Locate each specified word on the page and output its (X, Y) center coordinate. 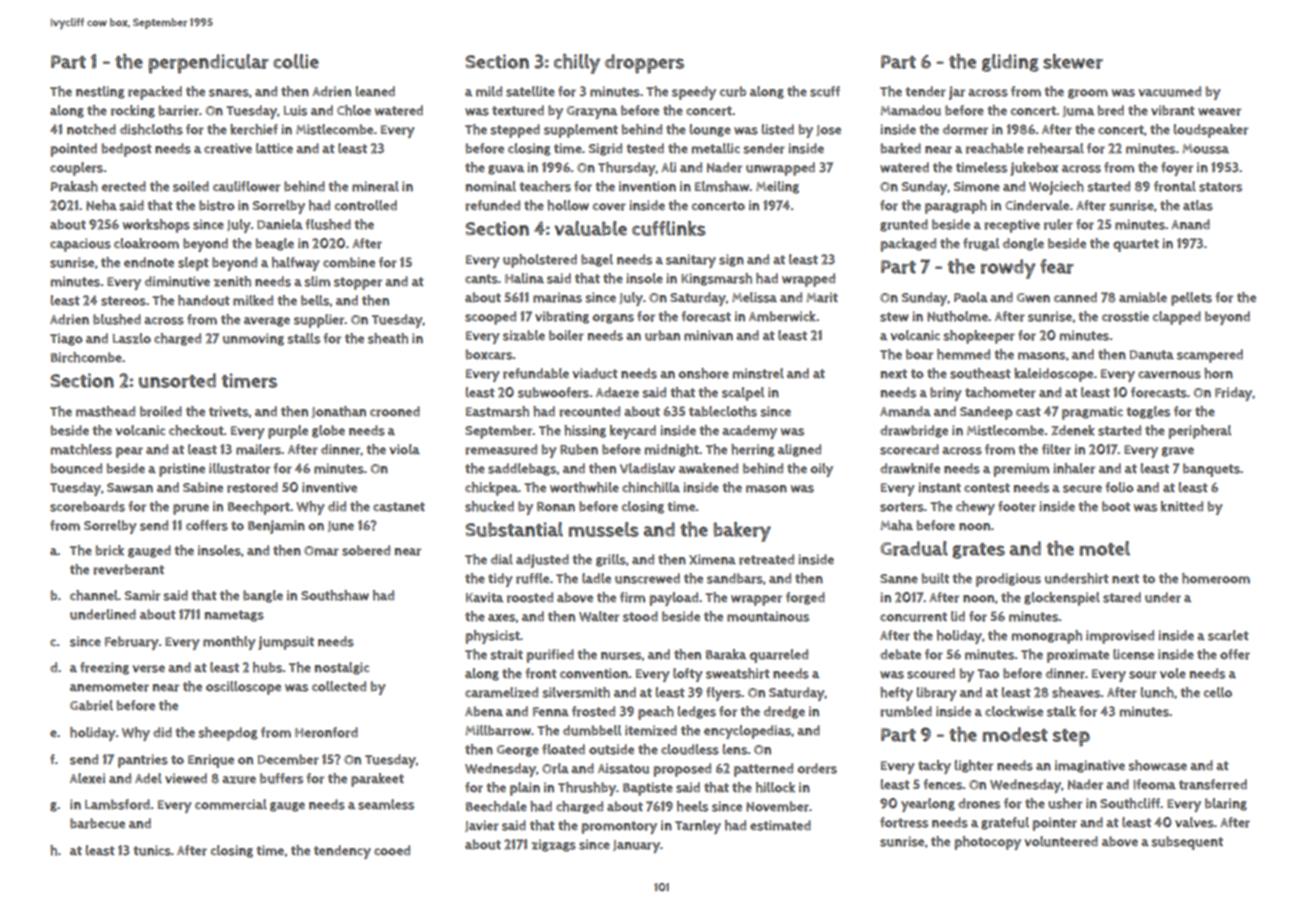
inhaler (1074, 468)
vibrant (1173, 110)
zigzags (553, 845)
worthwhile (584, 487)
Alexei (87, 778)
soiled (191, 186)
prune (191, 509)
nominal (491, 186)
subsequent (1187, 843)
